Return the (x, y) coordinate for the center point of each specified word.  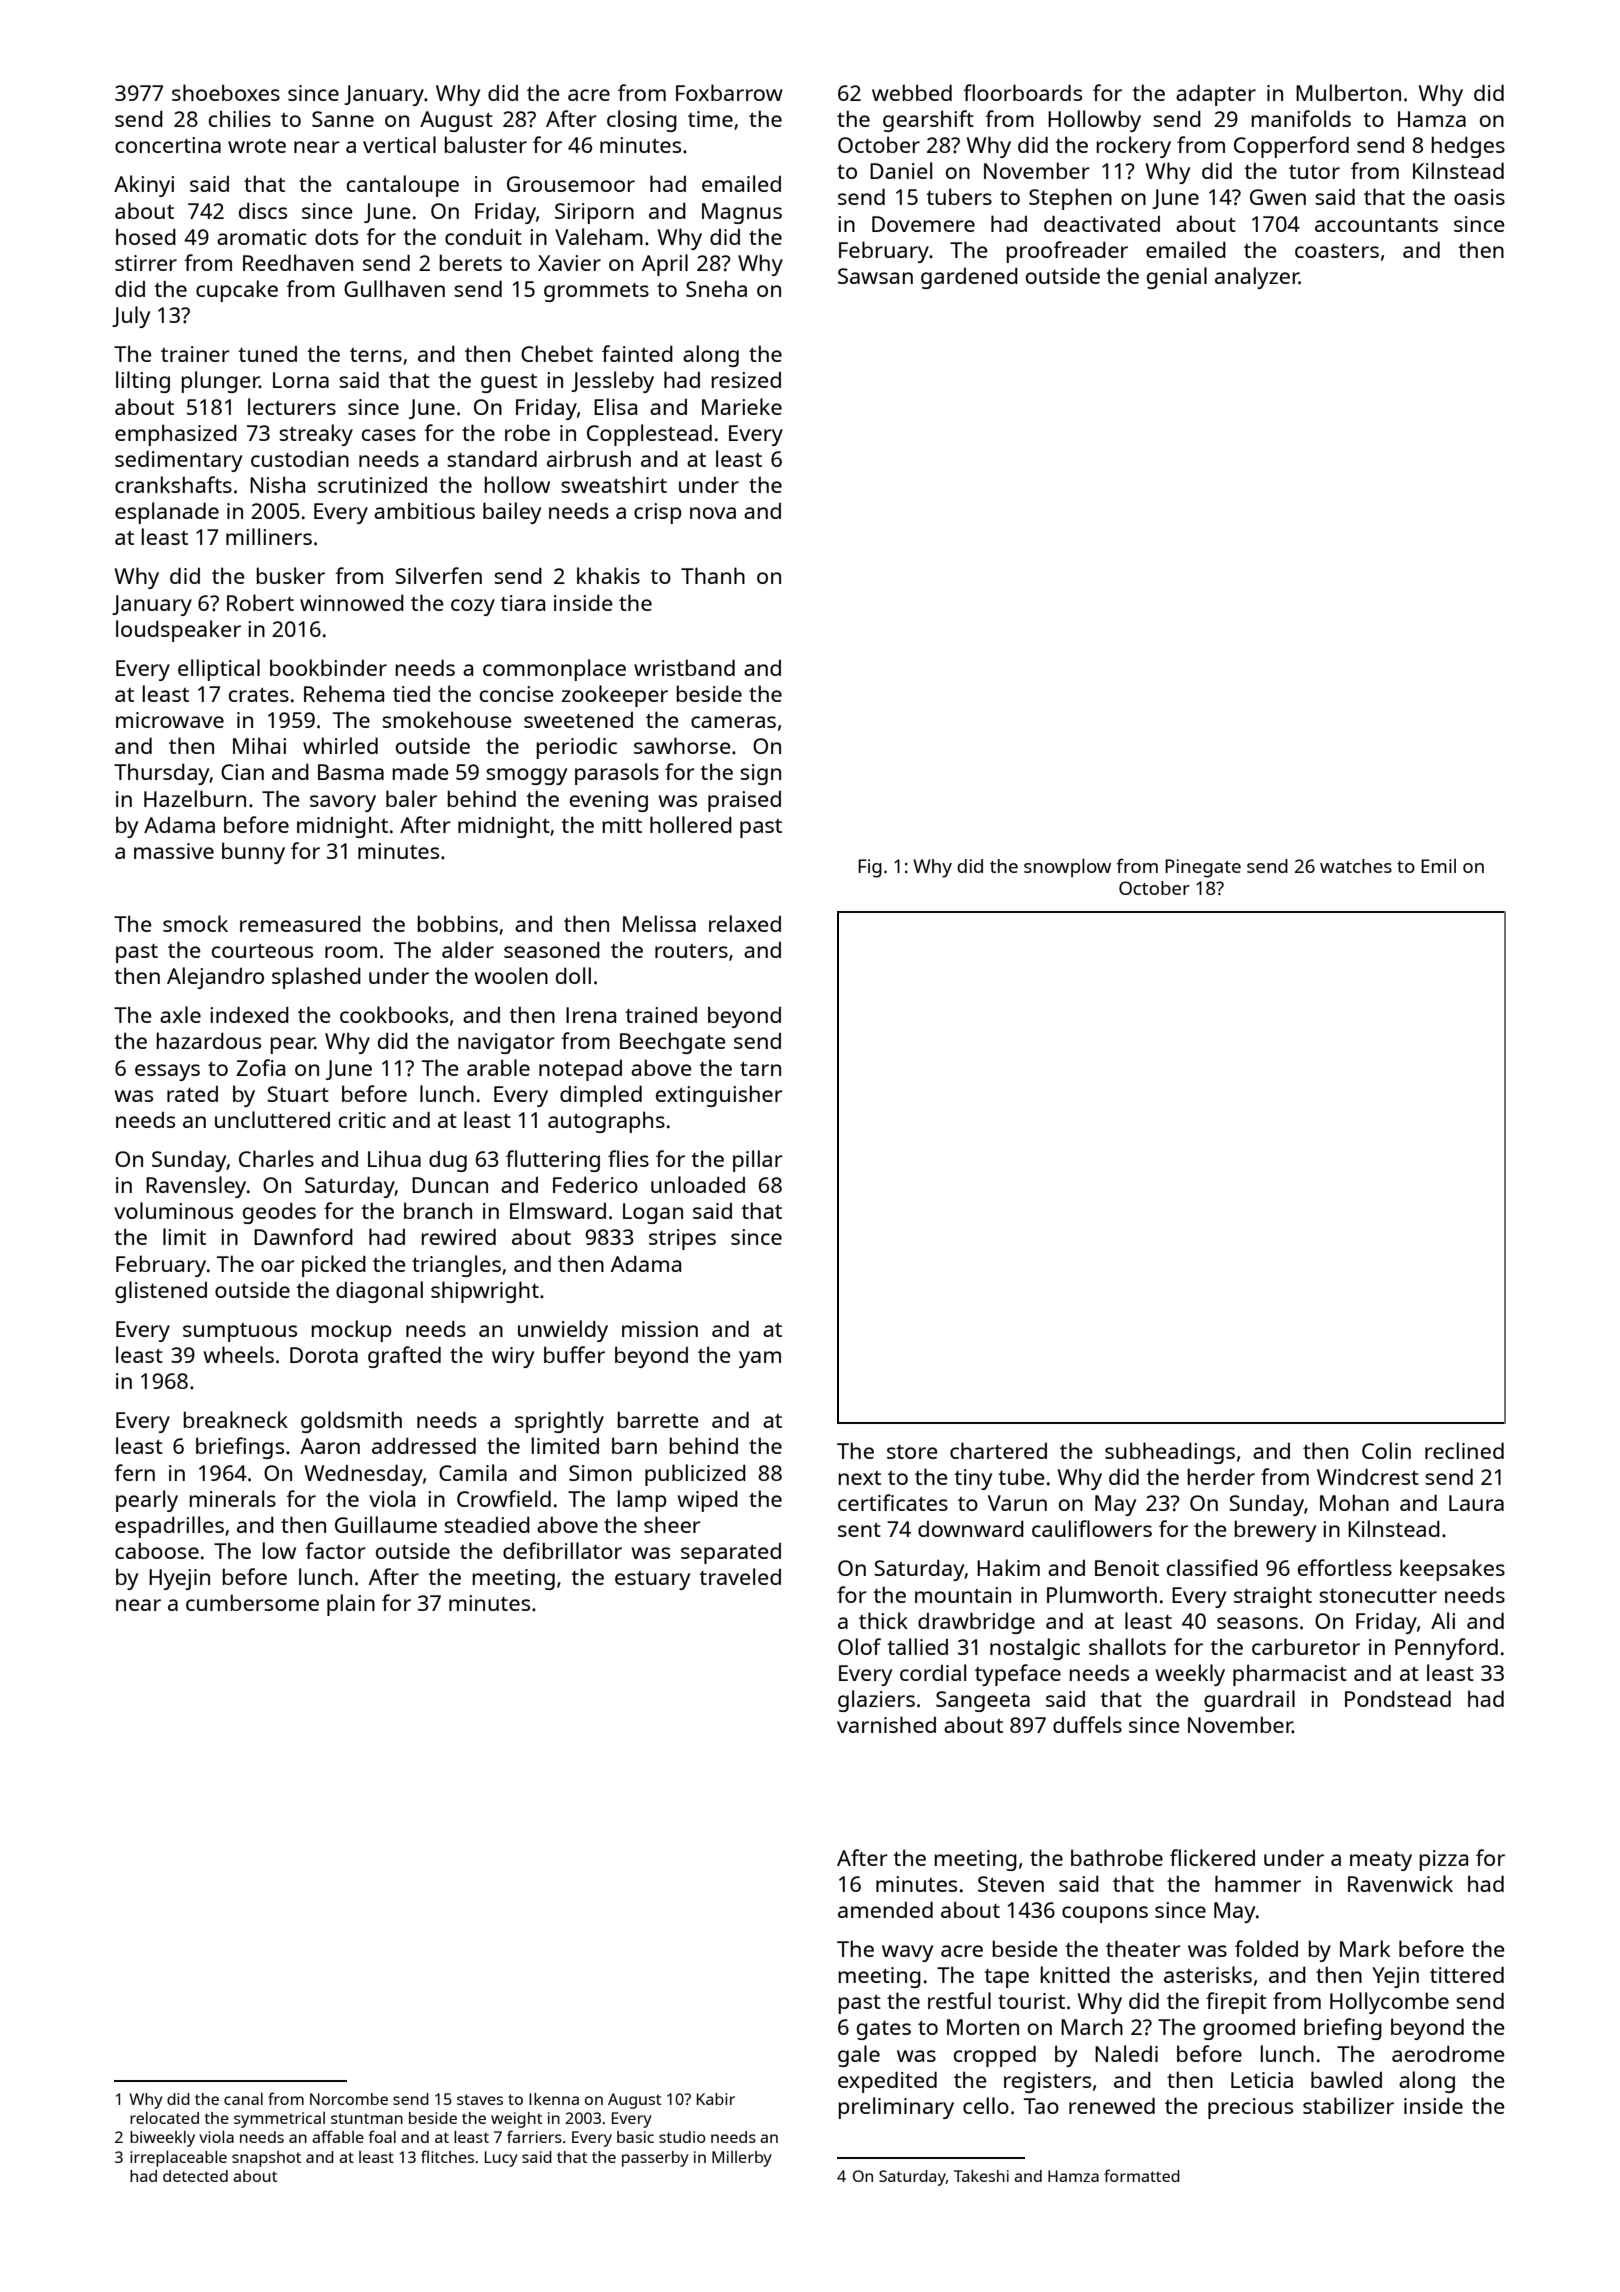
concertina (168, 145)
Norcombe (349, 2099)
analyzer (1257, 278)
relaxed (745, 923)
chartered (998, 1450)
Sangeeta (983, 1701)
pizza (1443, 1860)
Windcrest (1368, 1476)
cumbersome (252, 1602)
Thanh (713, 575)
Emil (1438, 866)
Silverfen (438, 575)
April (665, 265)
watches (1356, 866)
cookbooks (394, 1014)
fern (134, 1472)
